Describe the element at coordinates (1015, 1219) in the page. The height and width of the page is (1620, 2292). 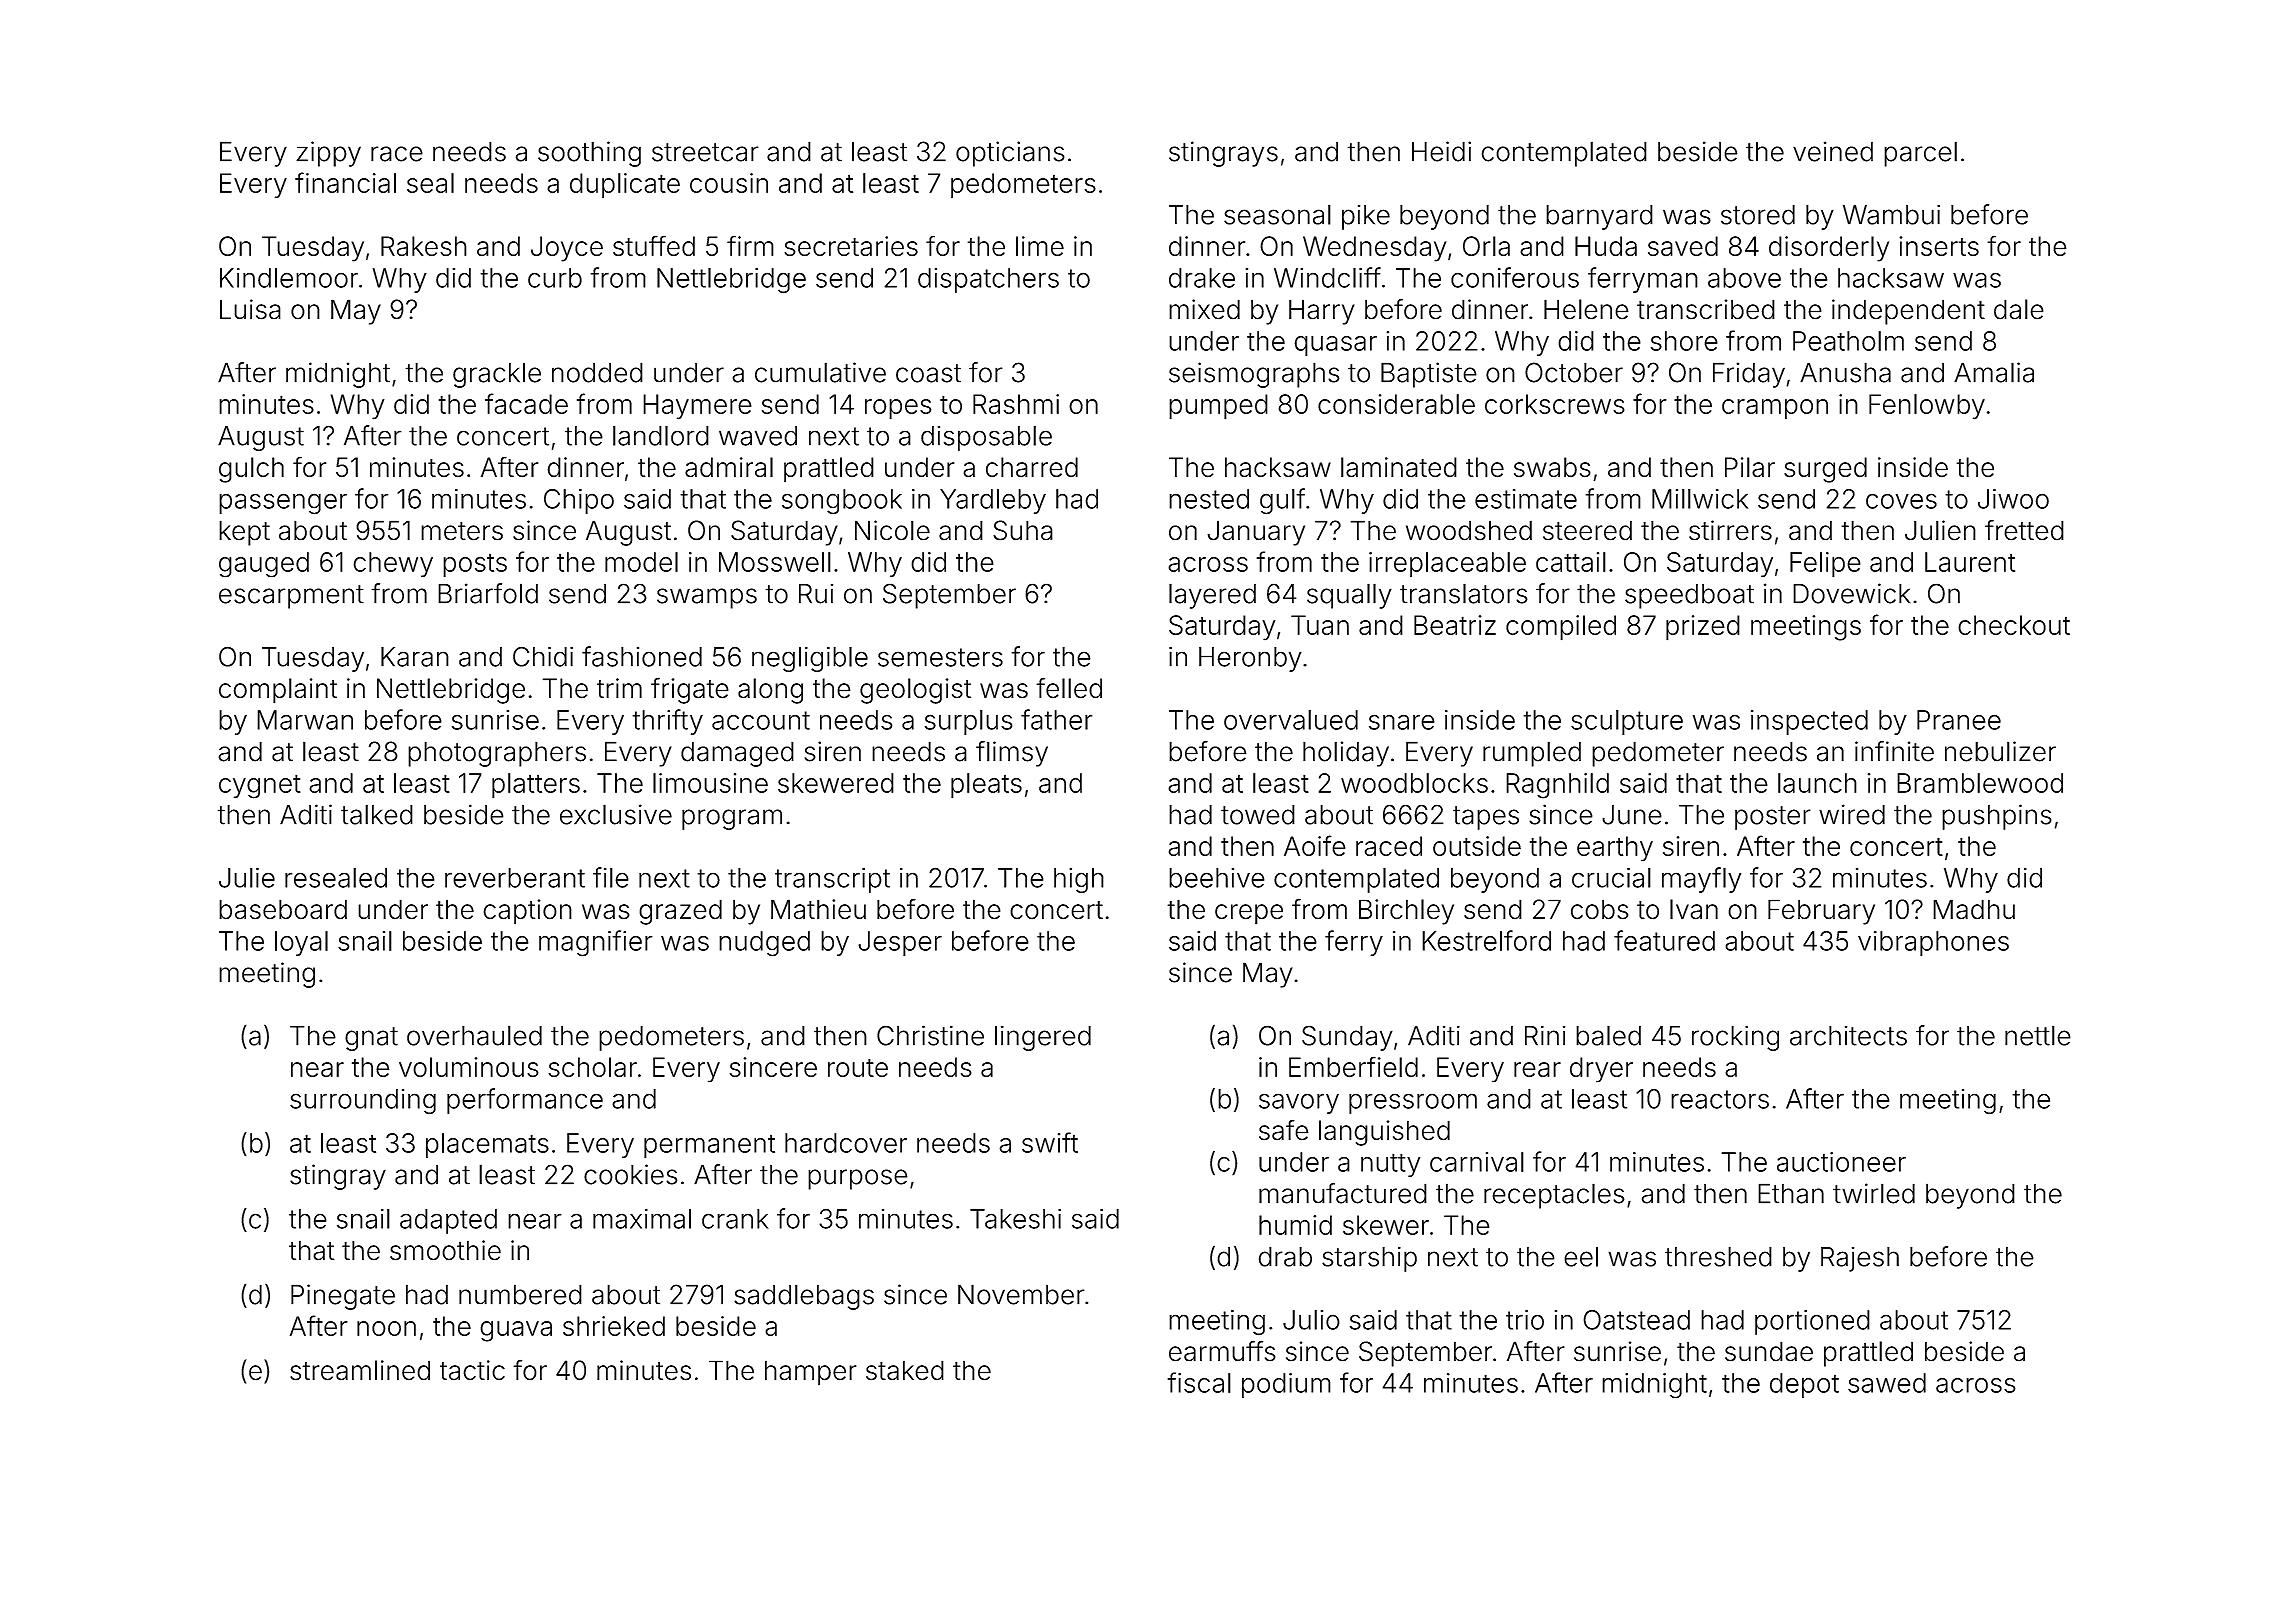
I see `Takeshi` at that location.
